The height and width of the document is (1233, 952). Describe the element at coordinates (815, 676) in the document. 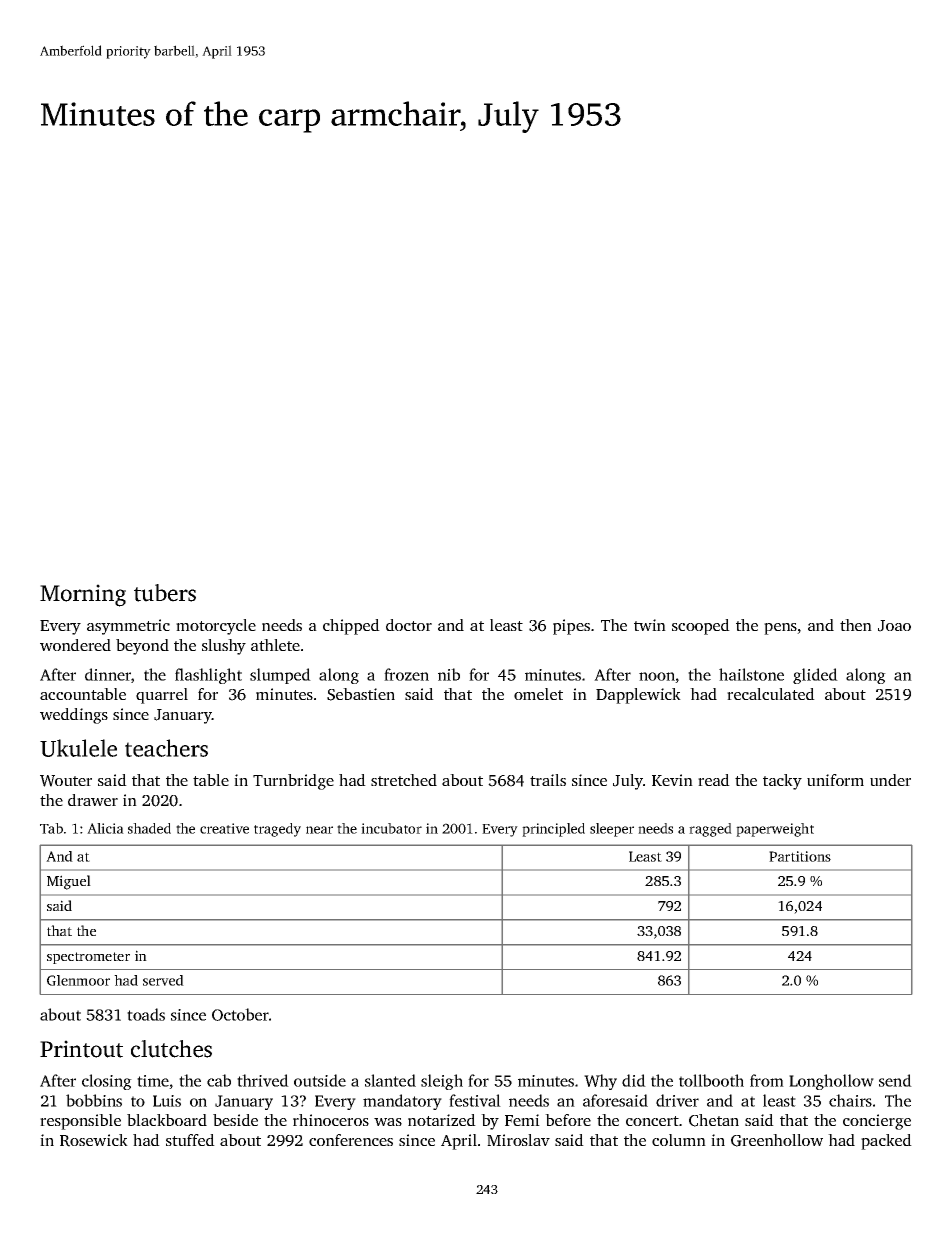

I see `glided` at that location.
